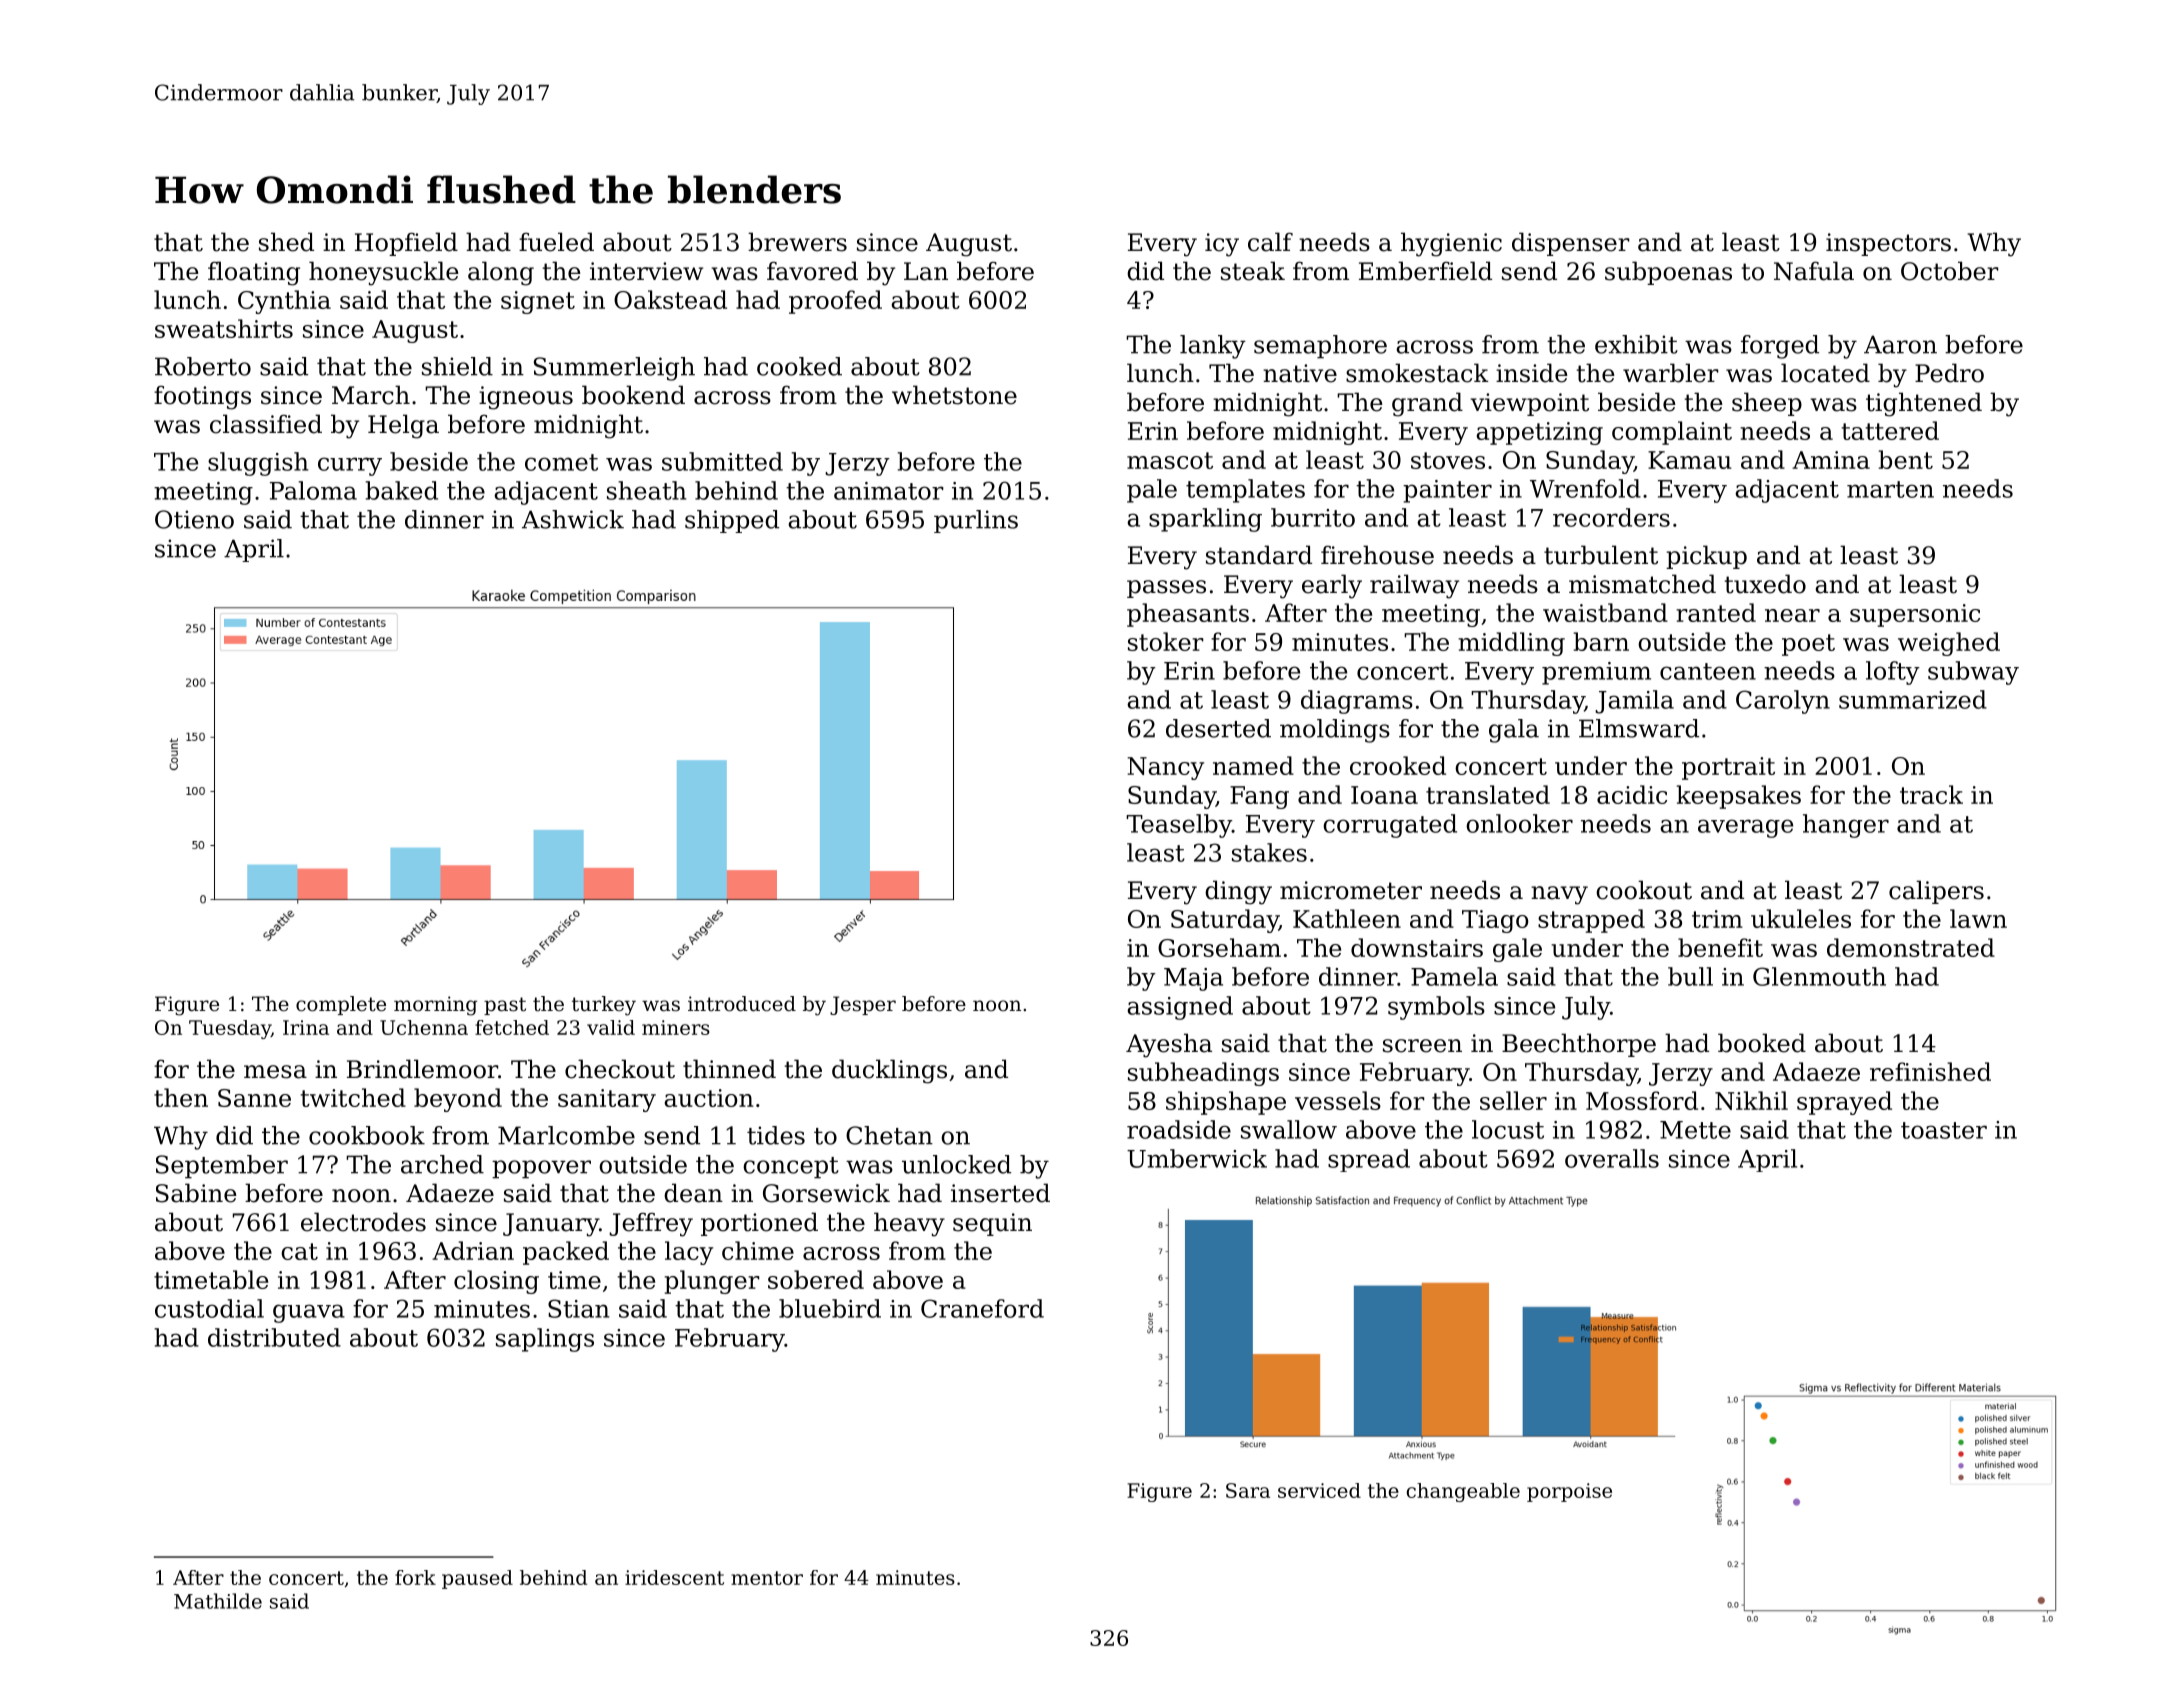  Describe the element at coordinates (674, 1577) in the image. I see `iridescent` at that location.
